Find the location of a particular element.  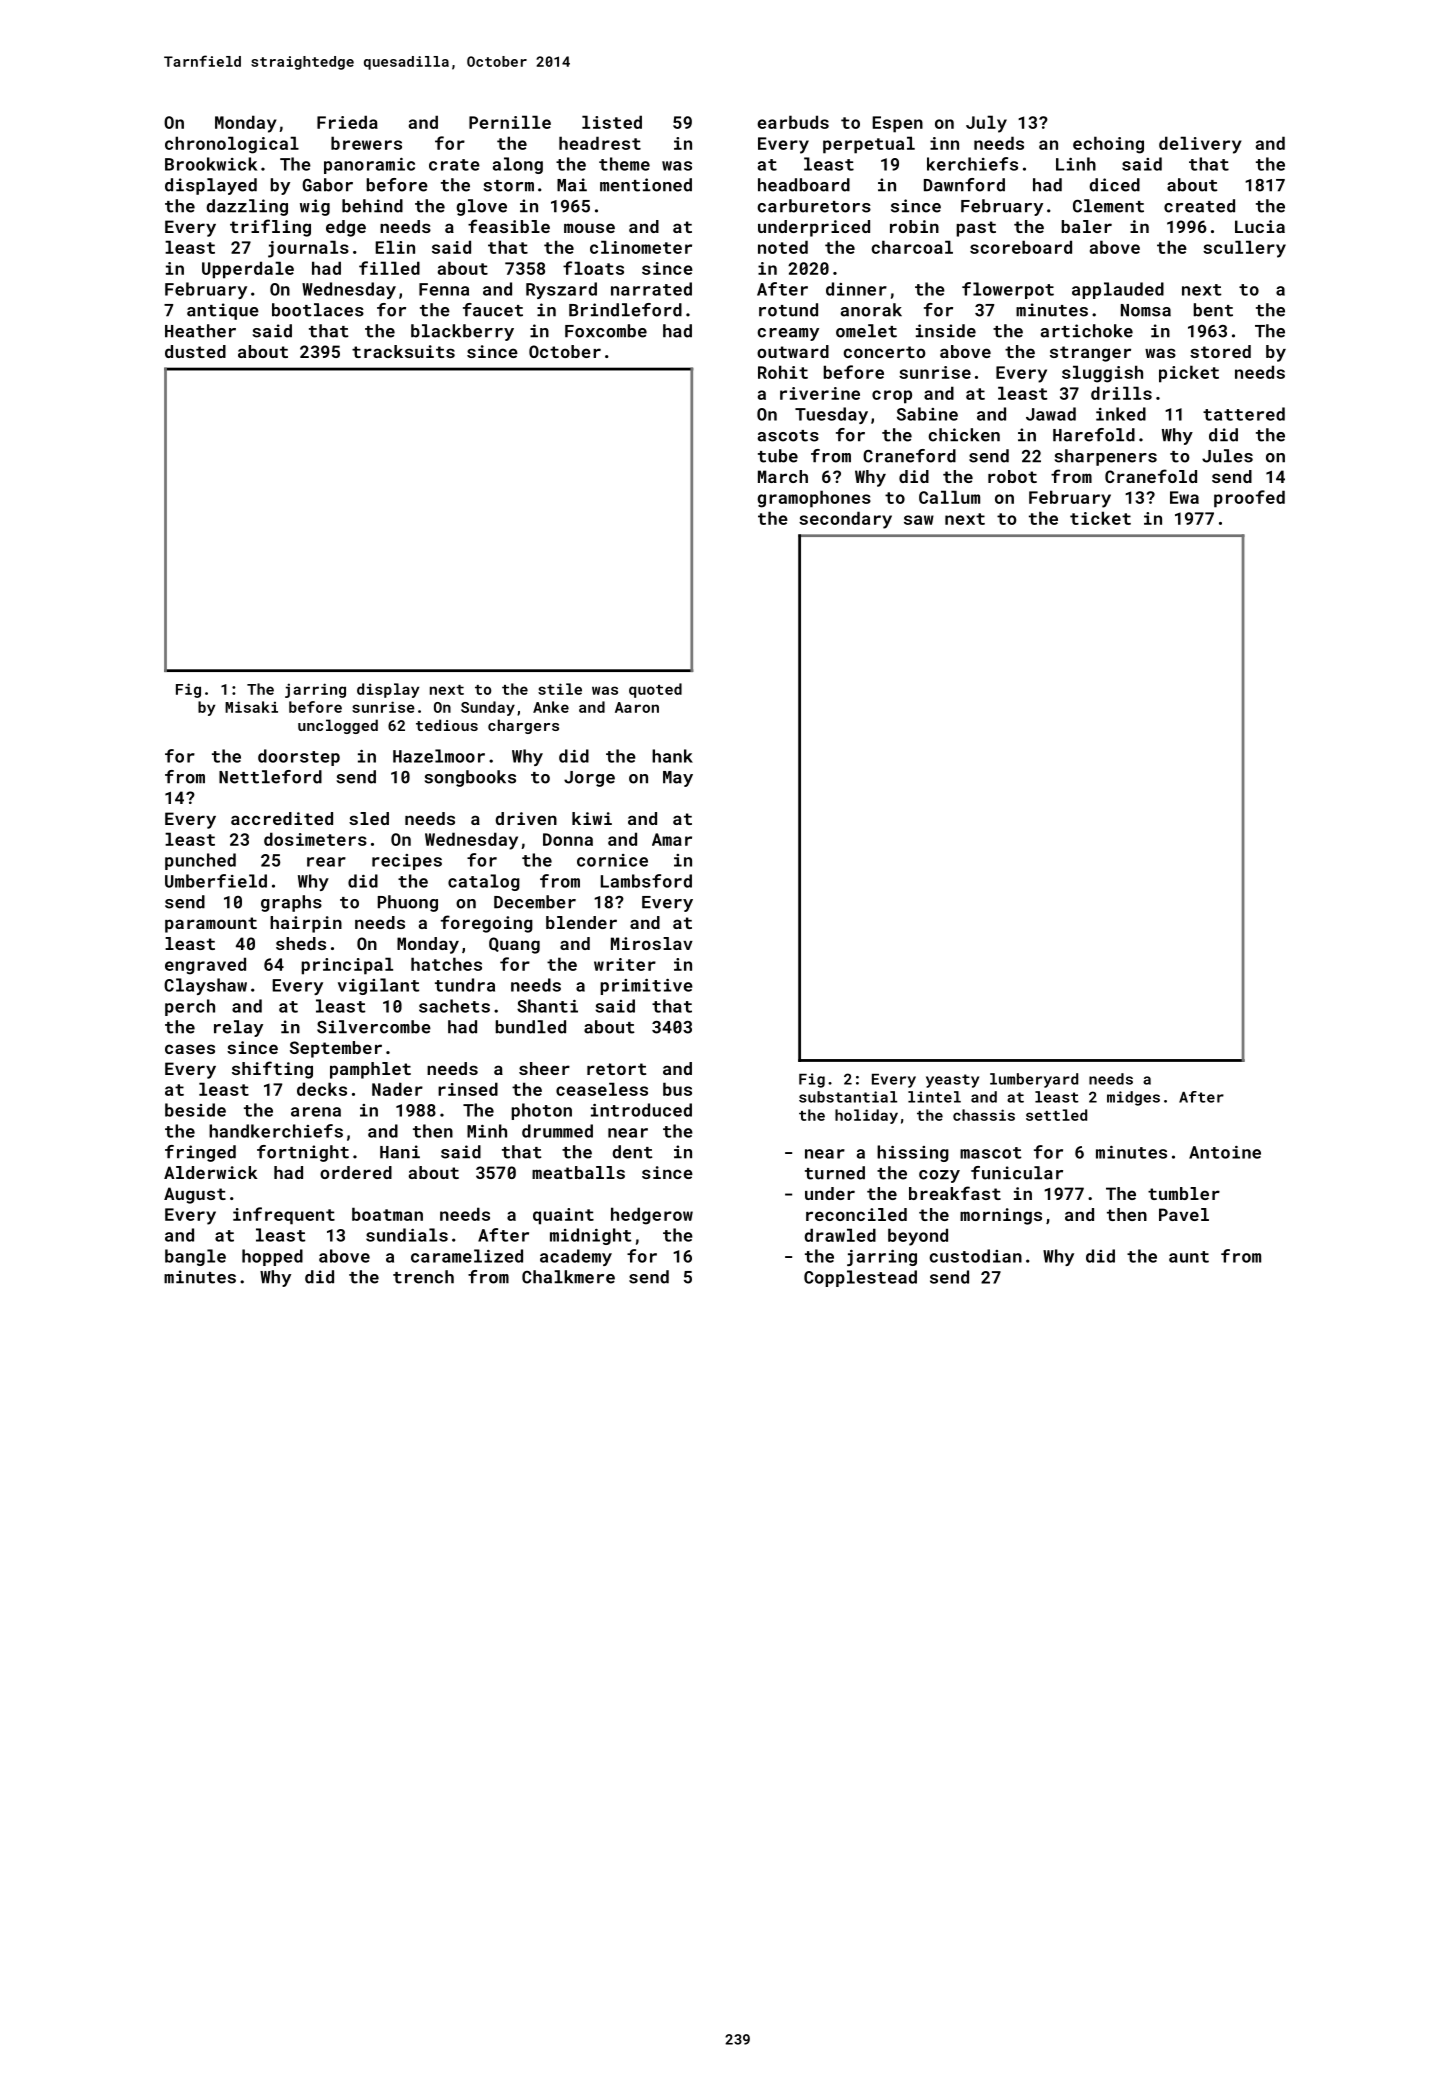

Mai is located at coordinates (572, 185).
